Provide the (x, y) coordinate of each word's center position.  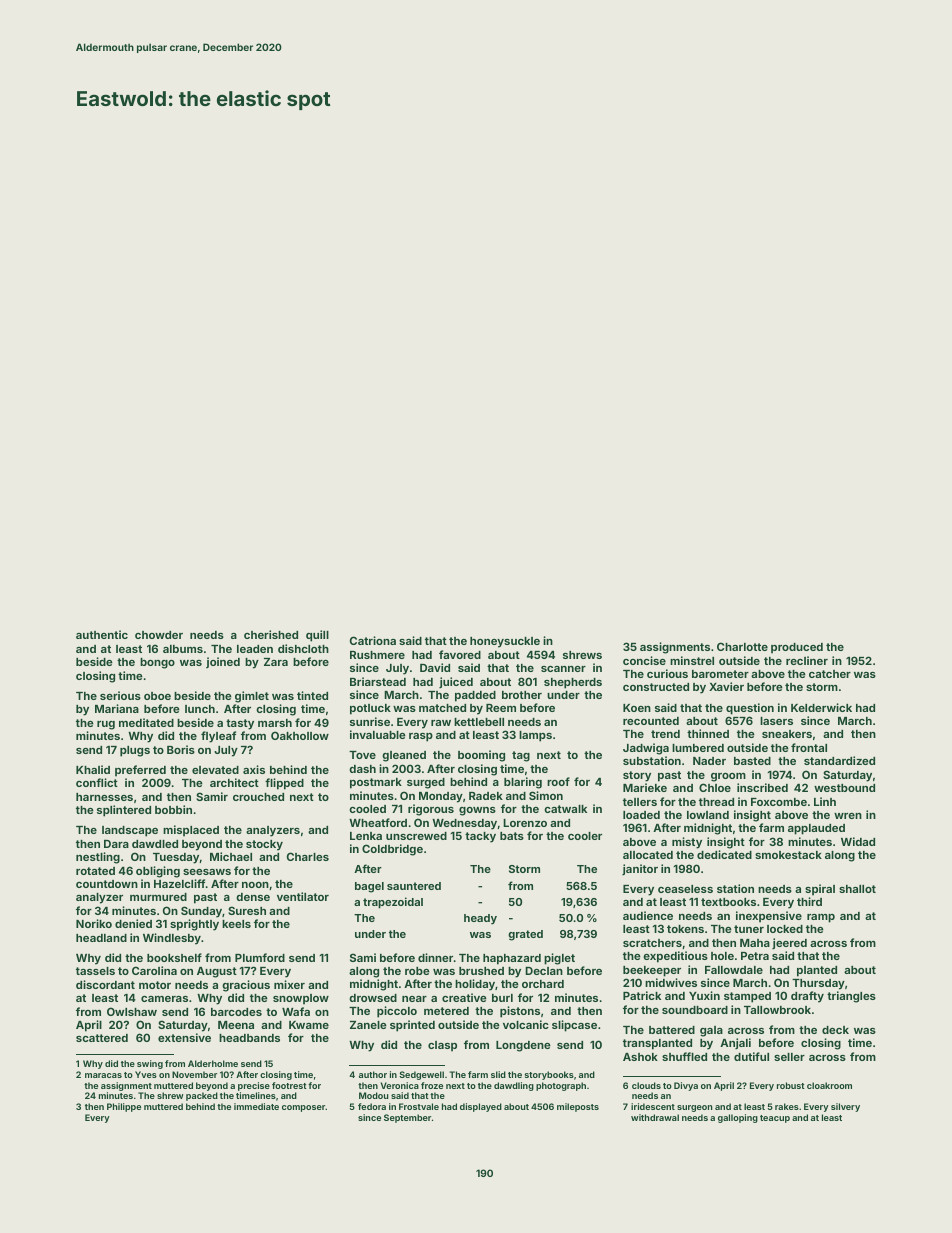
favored (460, 654)
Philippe (124, 1107)
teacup (775, 1119)
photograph (561, 1086)
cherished (271, 634)
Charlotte (742, 646)
